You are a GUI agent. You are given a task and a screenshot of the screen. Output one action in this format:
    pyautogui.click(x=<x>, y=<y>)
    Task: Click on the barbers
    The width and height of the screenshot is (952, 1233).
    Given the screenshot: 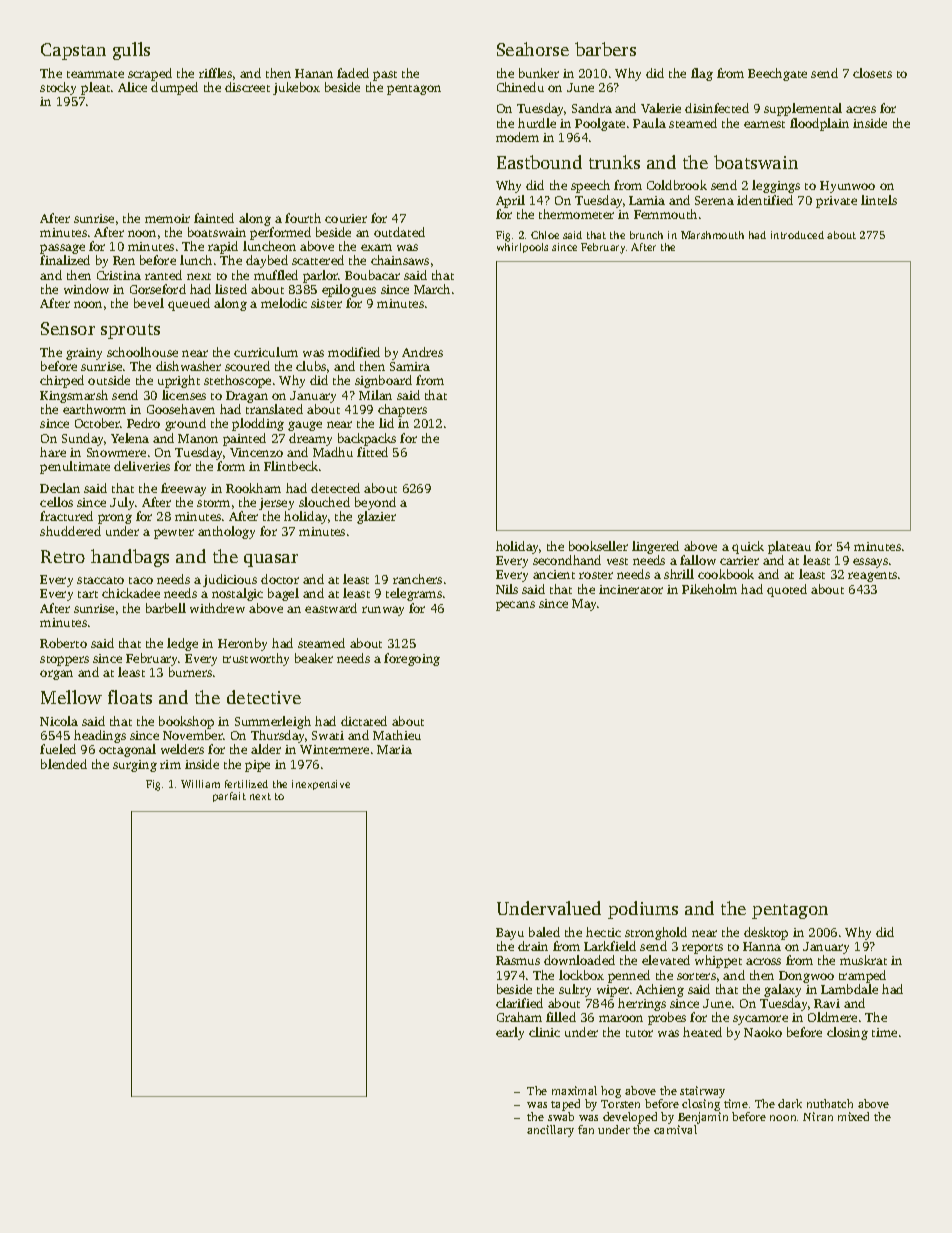 What is the action you would take?
    pyautogui.click(x=605, y=49)
